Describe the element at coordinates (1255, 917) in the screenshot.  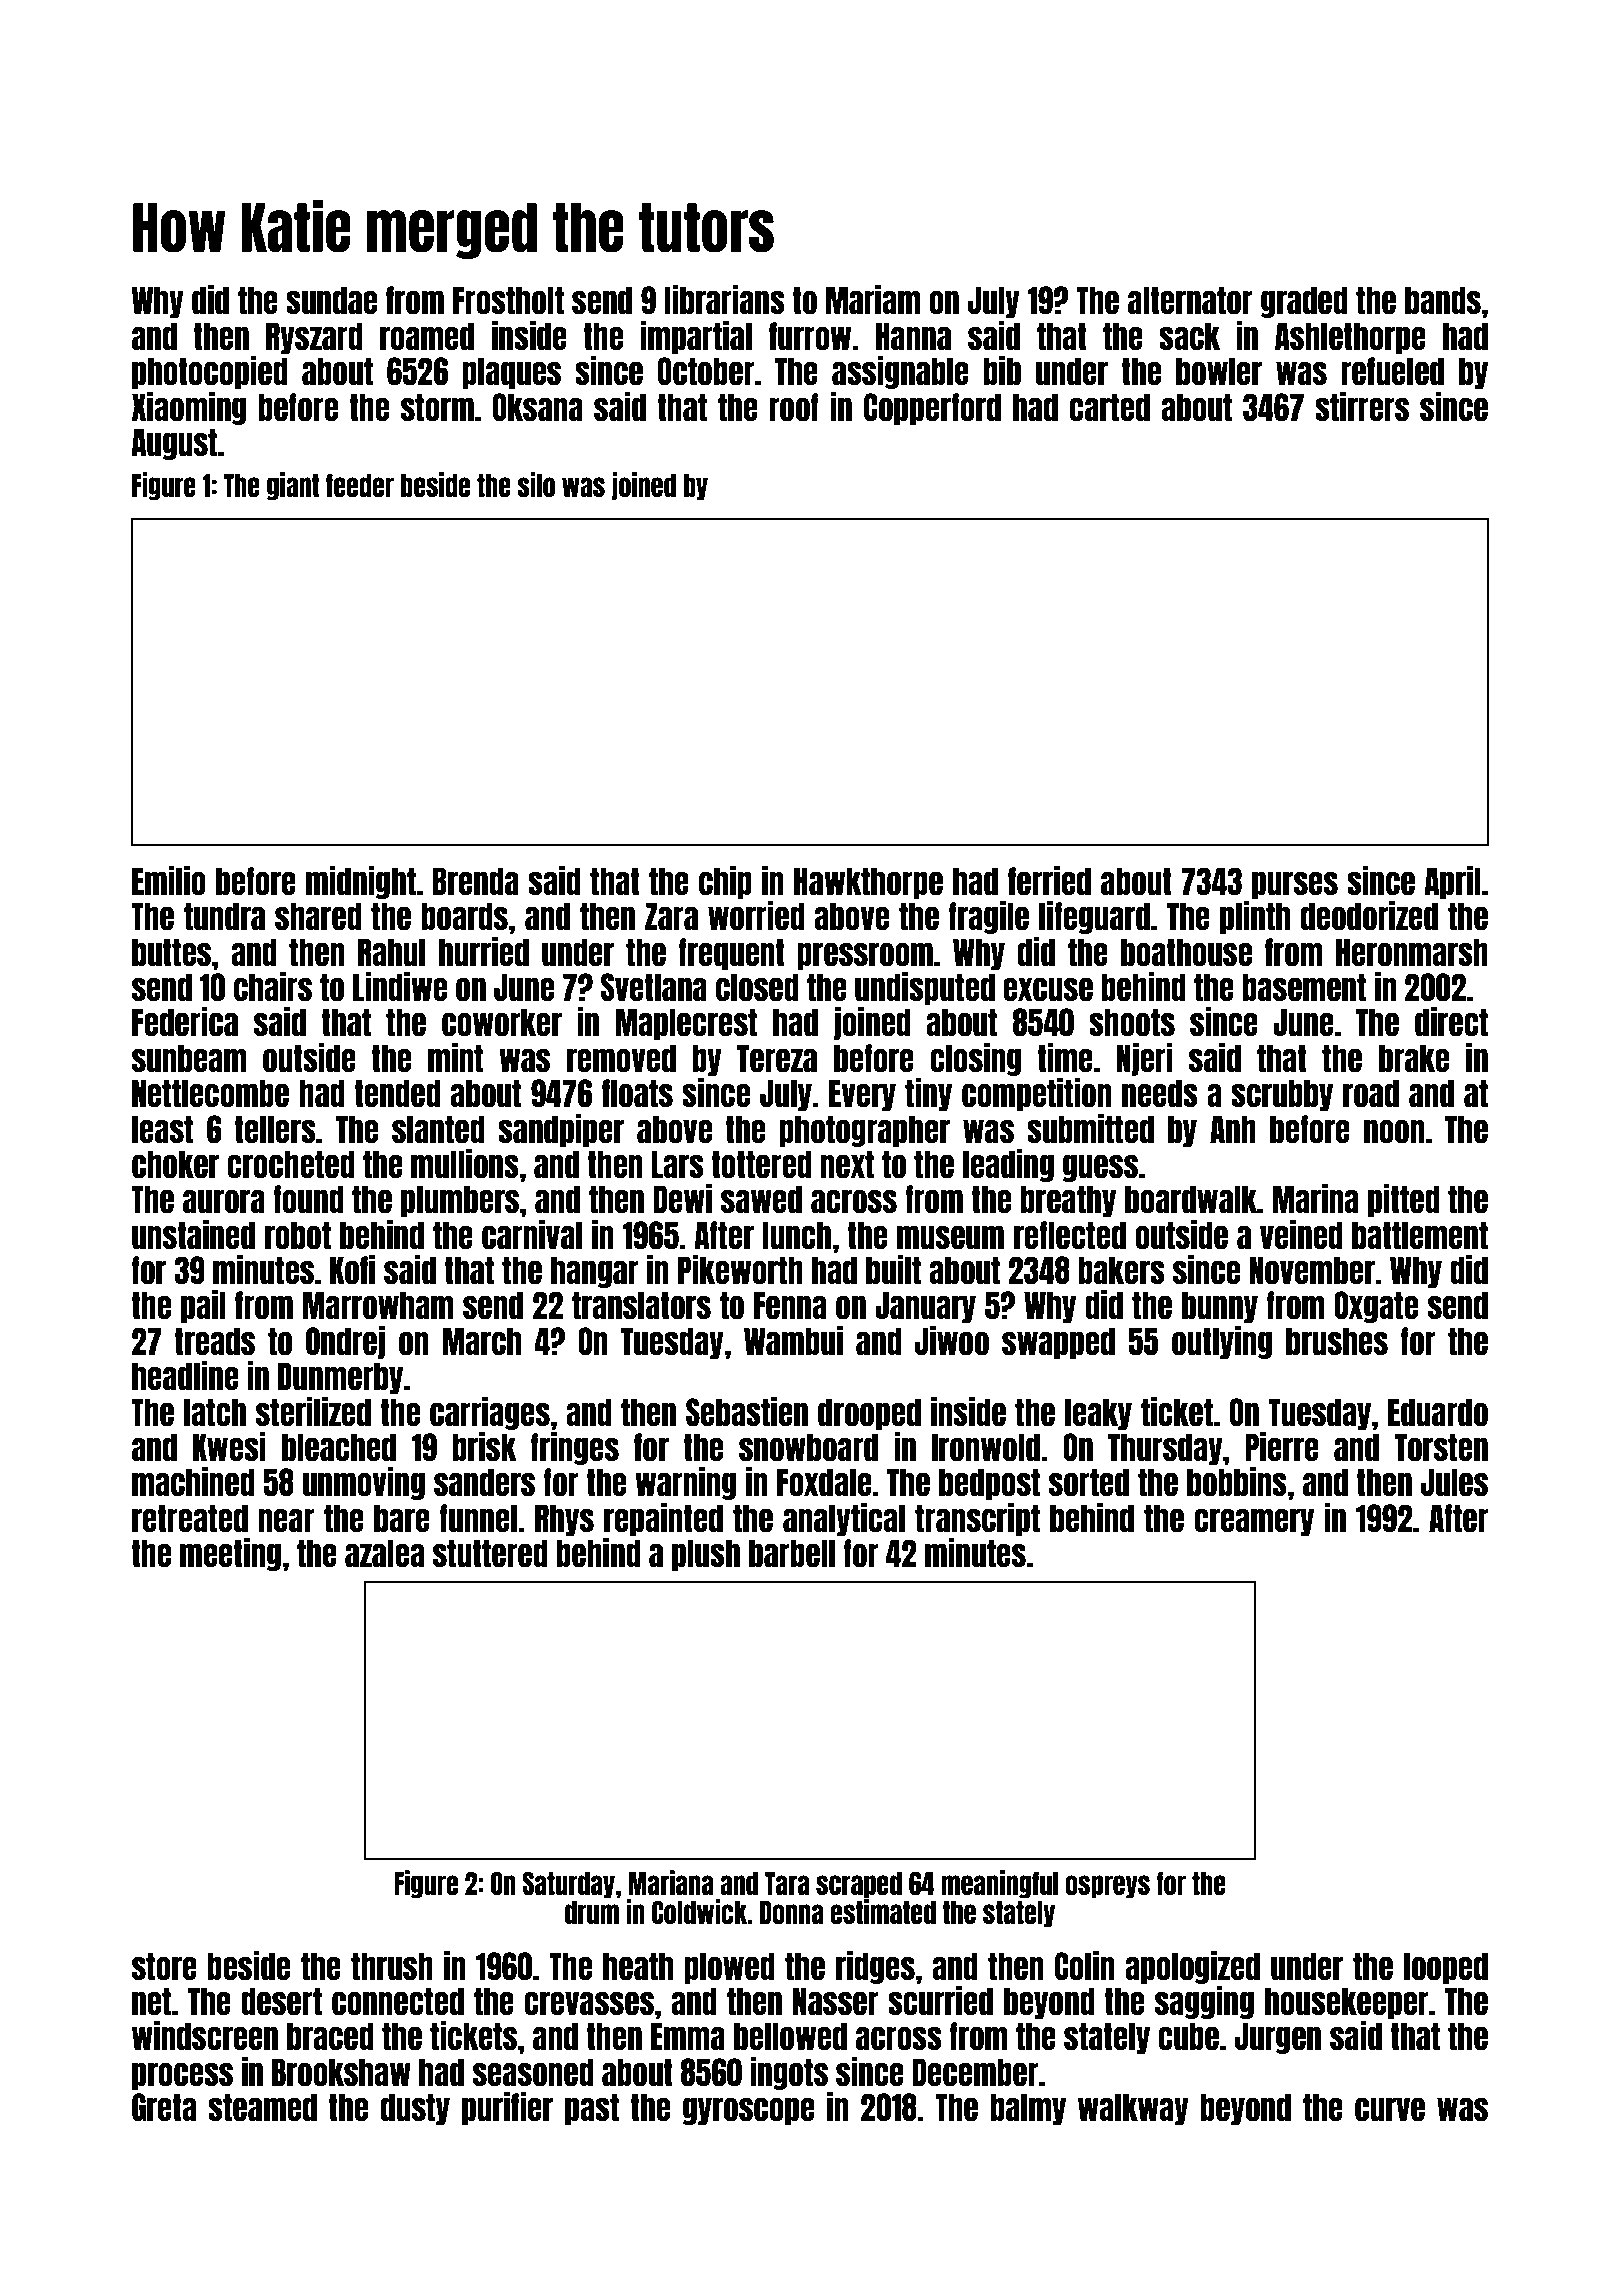
I see `plinth` at that location.
